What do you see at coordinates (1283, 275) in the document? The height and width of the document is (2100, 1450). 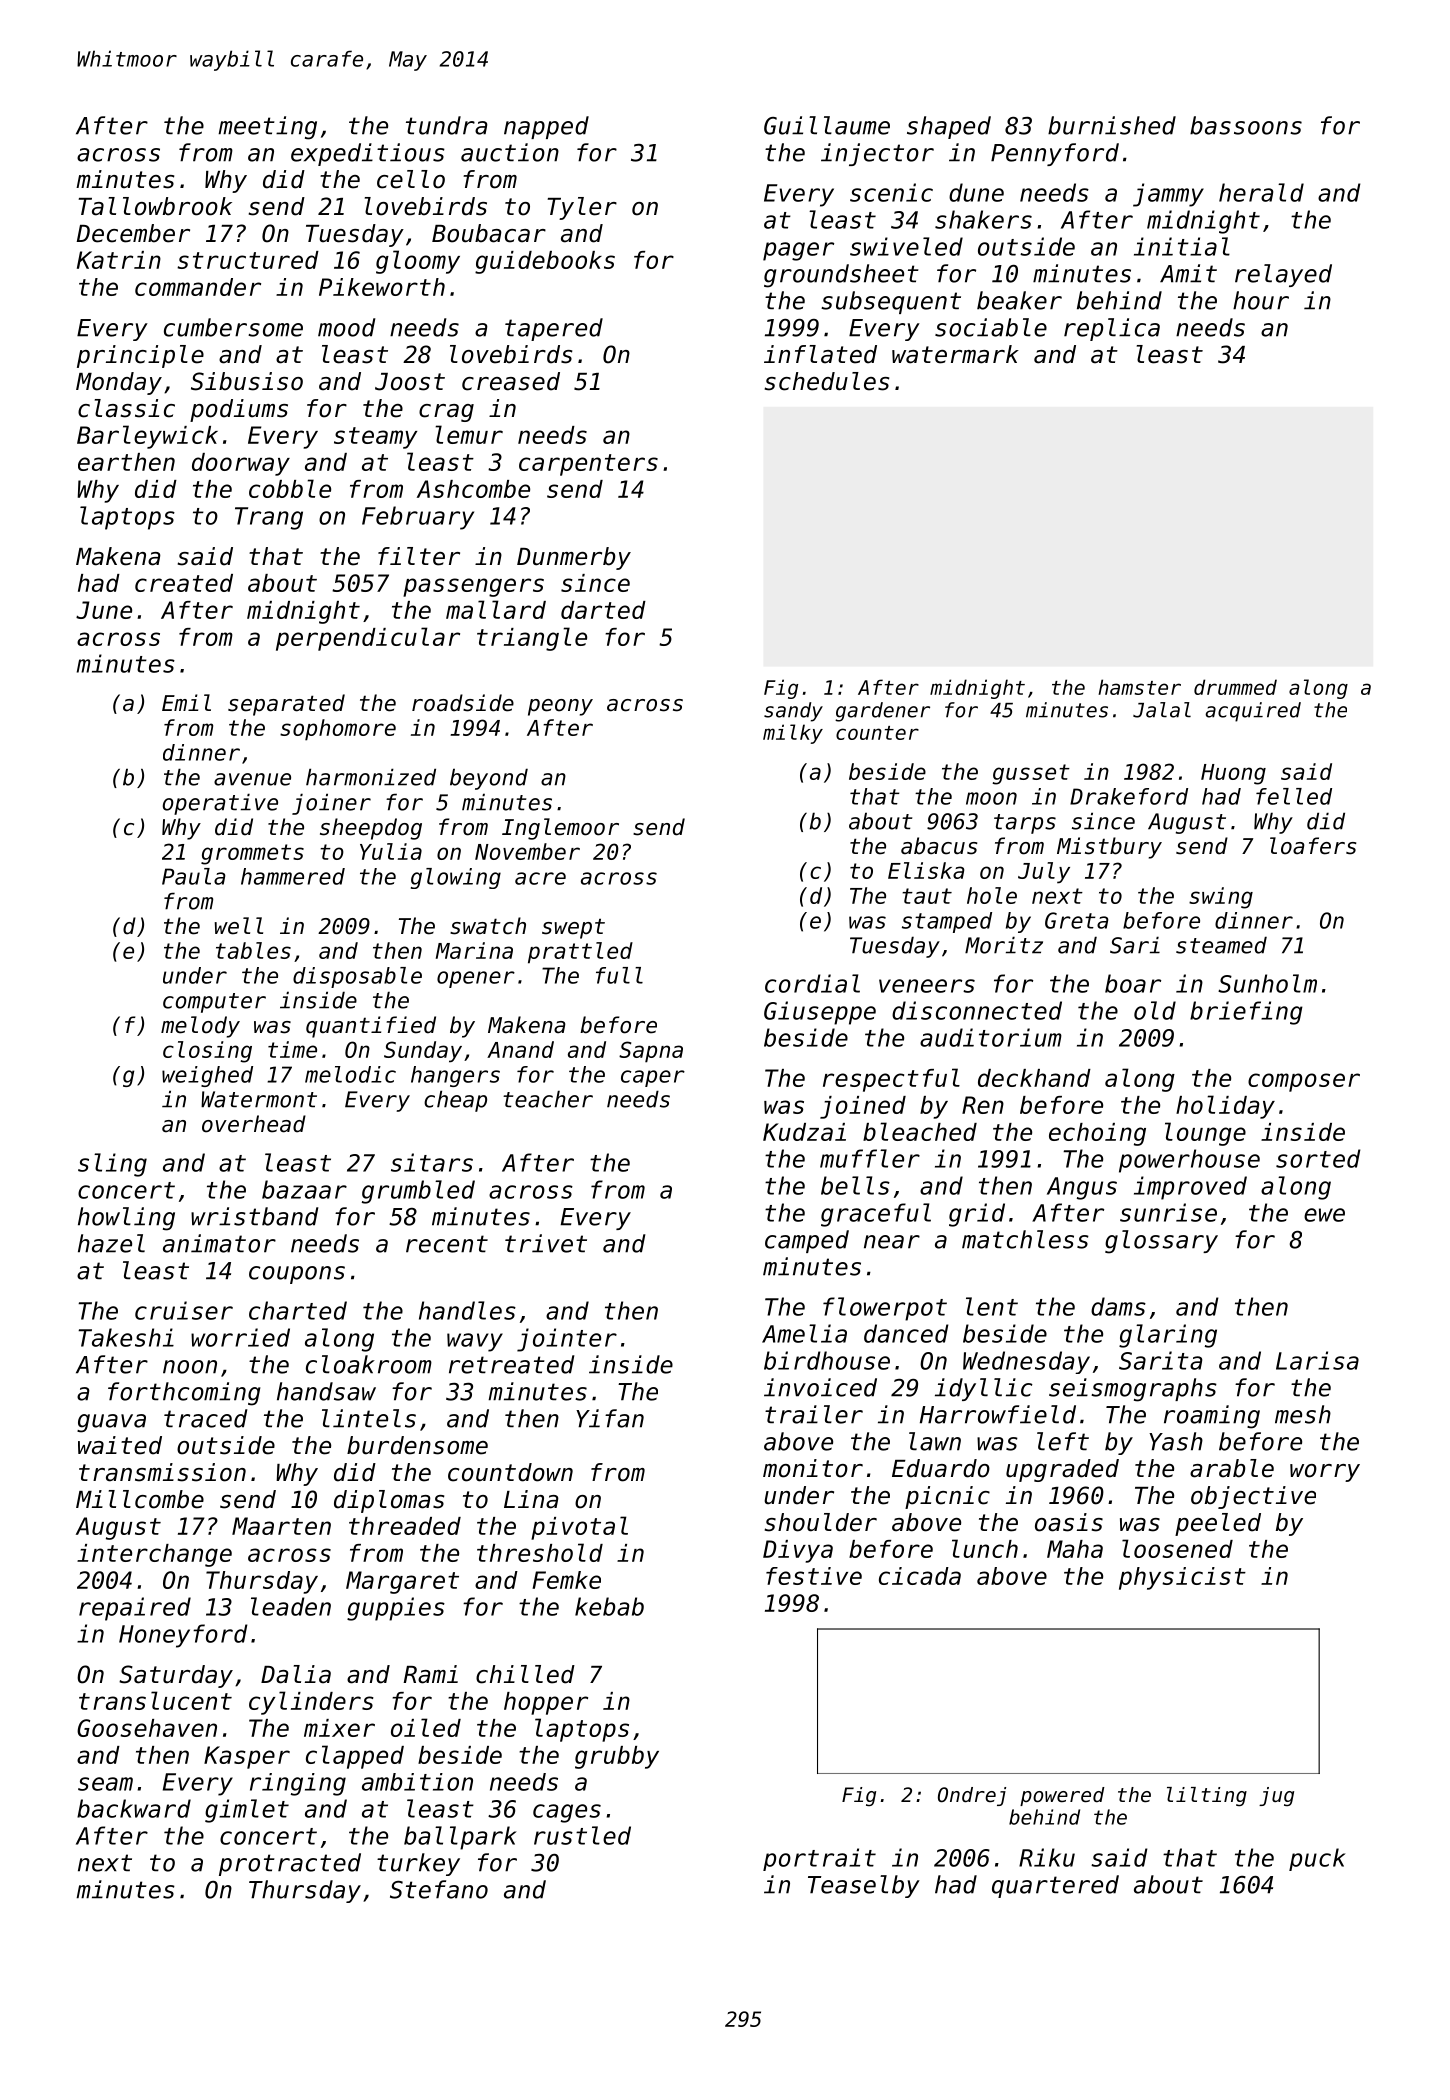 I see `relayed` at bounding box center [1283, 275].
